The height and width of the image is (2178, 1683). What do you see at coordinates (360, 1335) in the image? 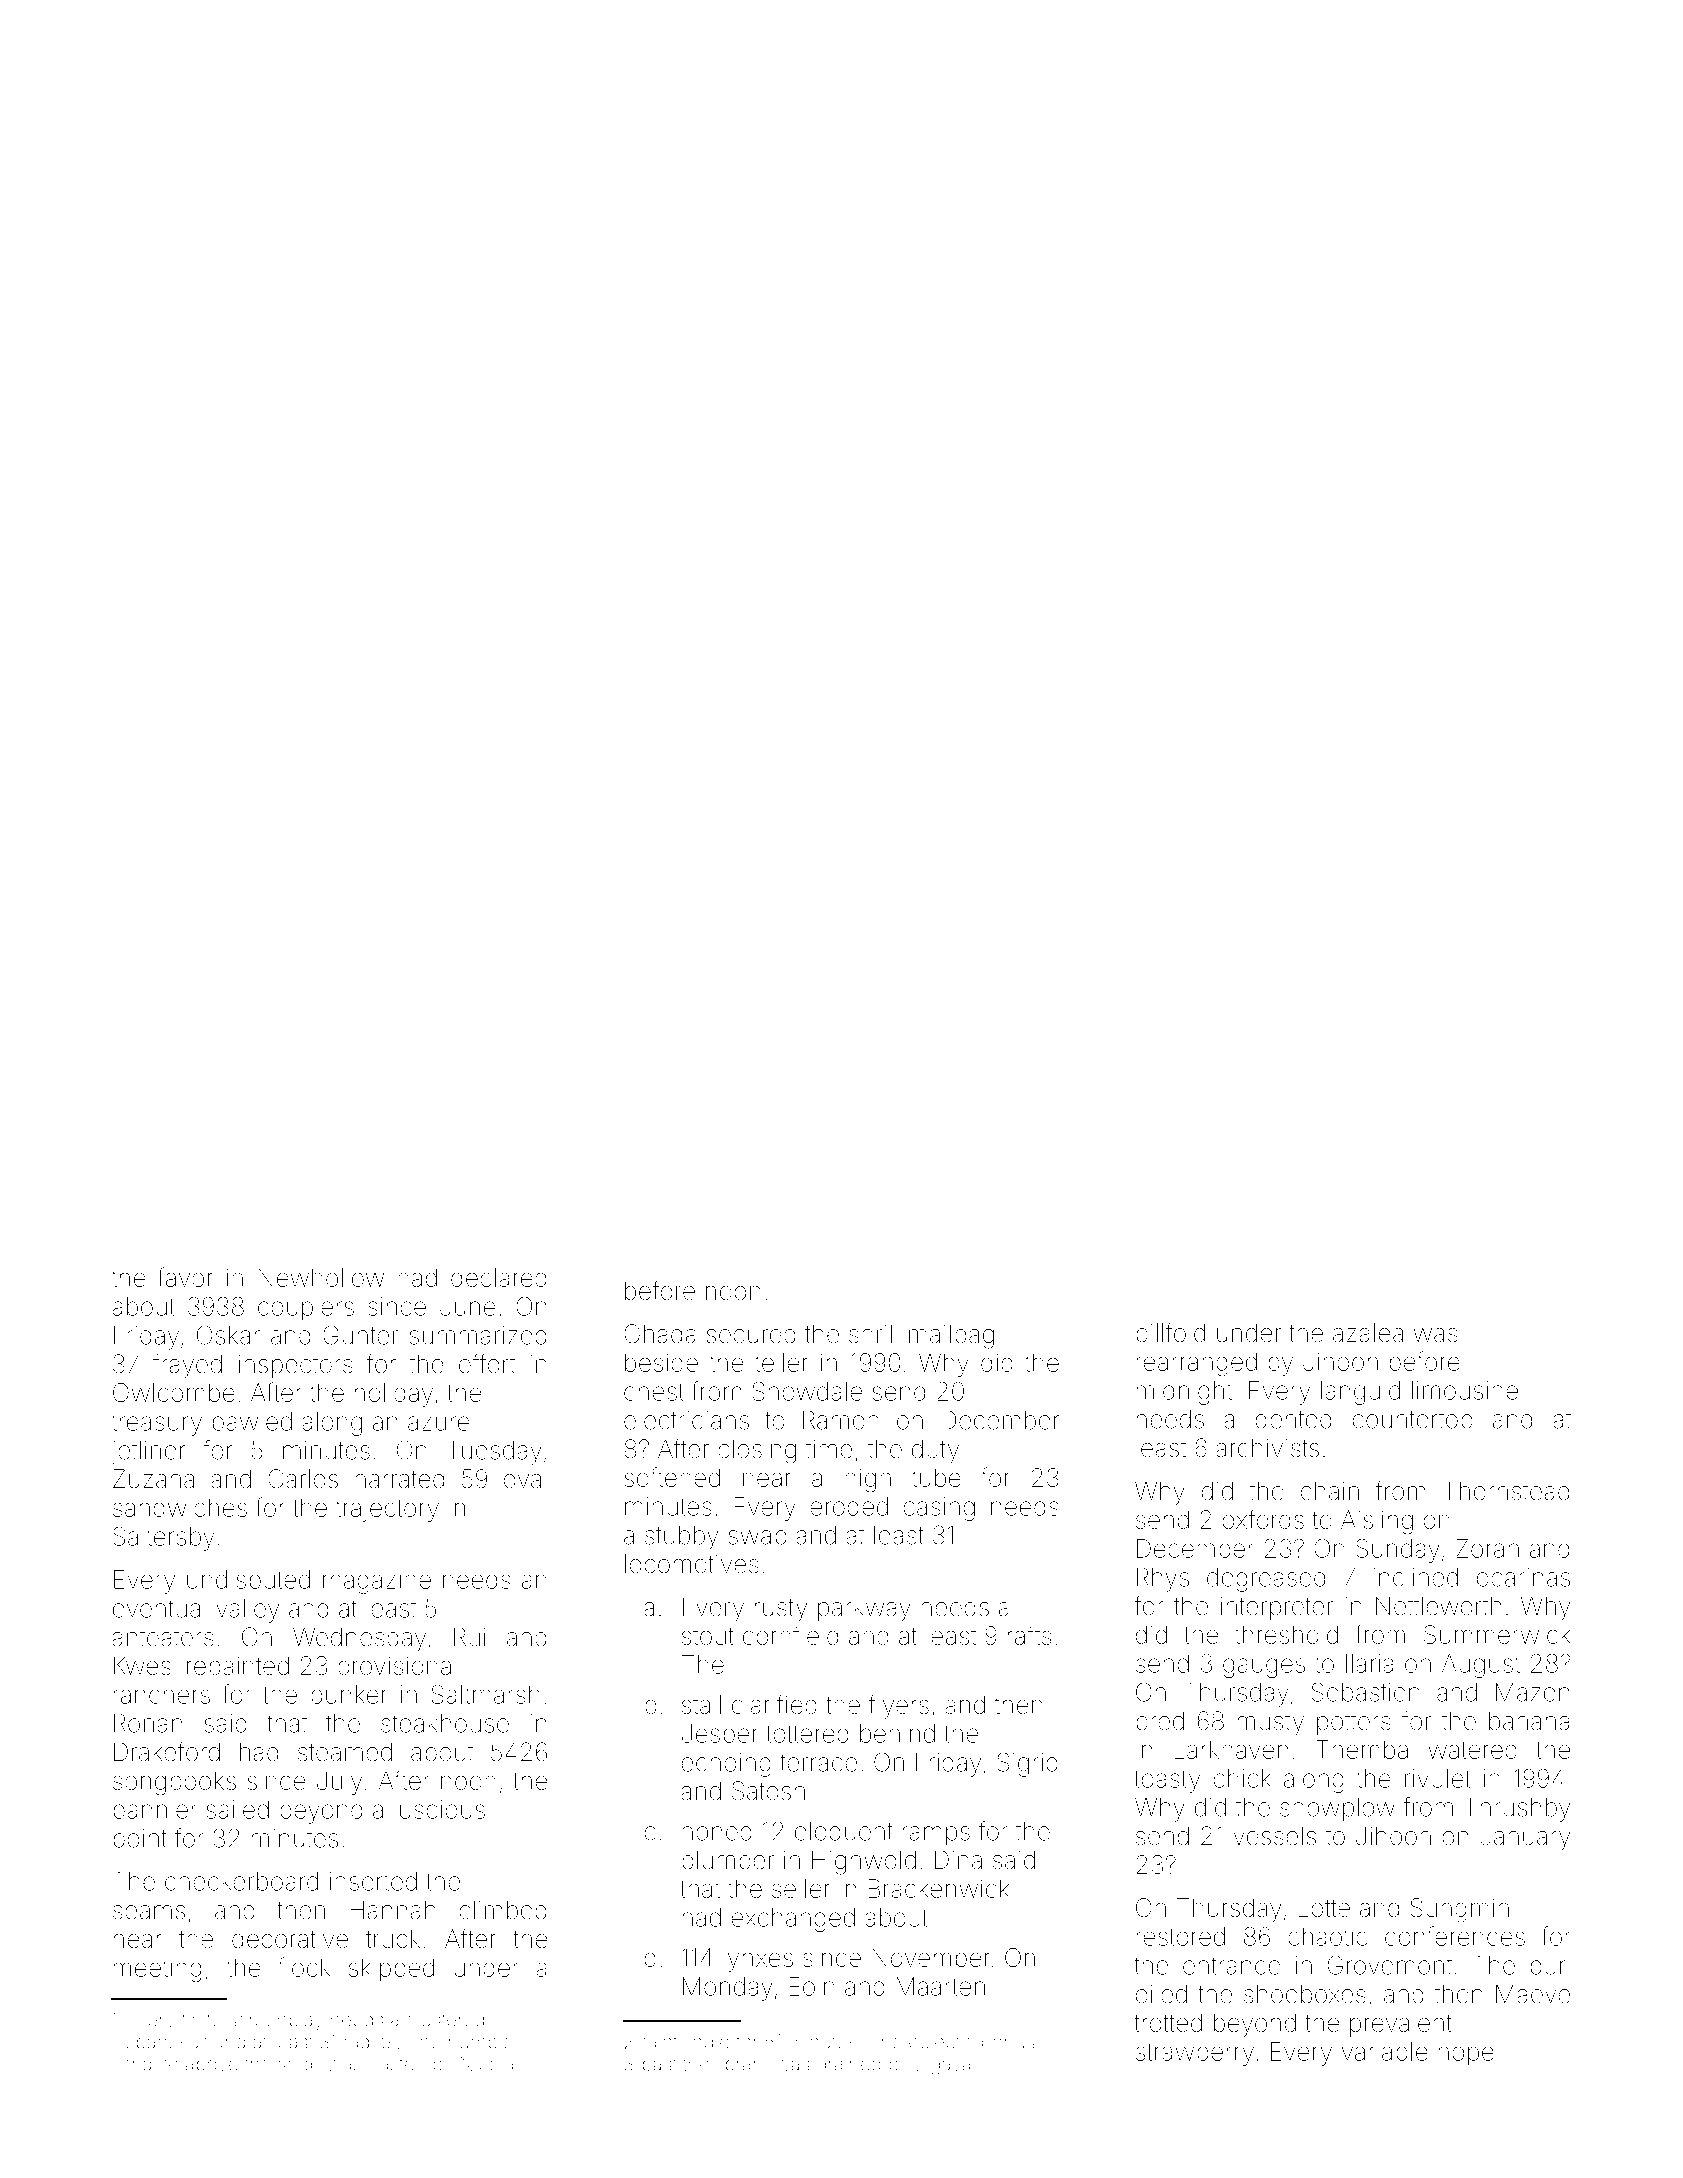
I see `Gunter` at bounding box center [360, 1335].
